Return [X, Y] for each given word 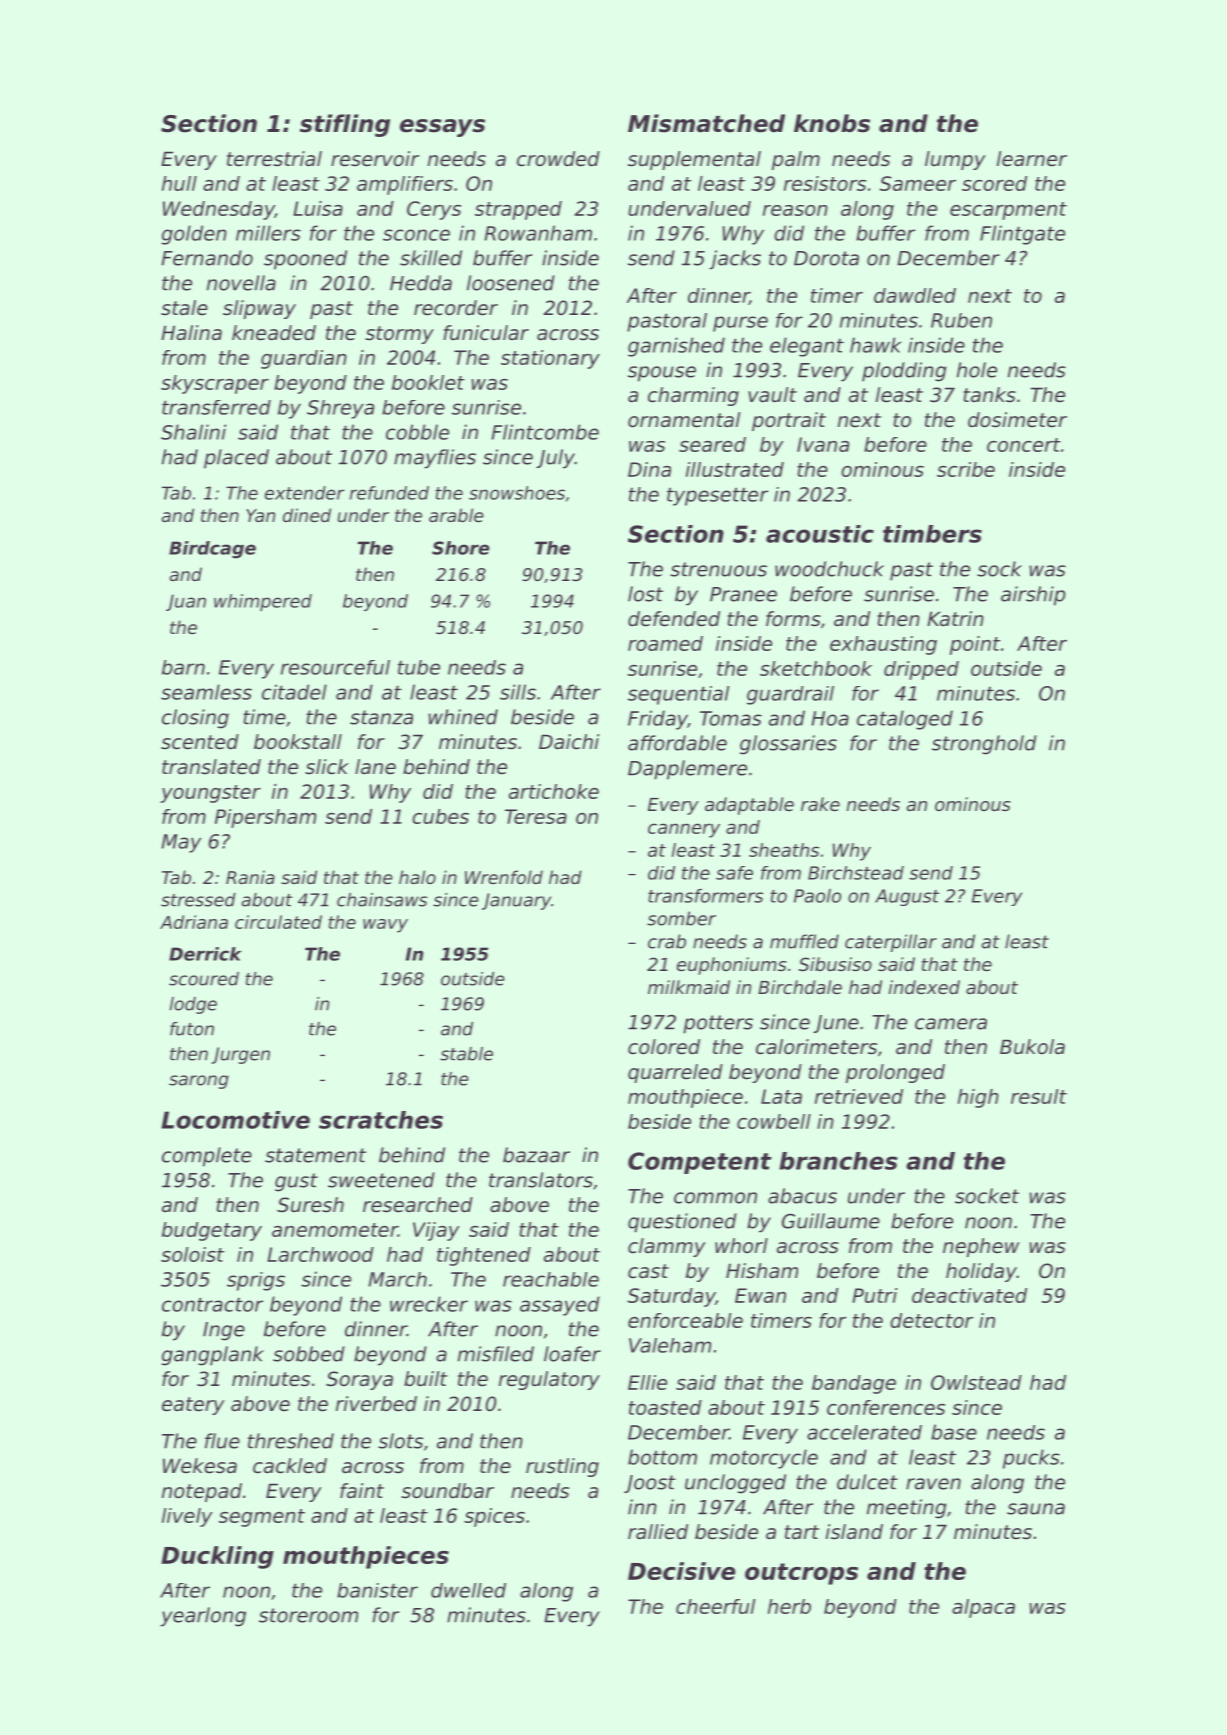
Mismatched [706, 123]
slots [400, 1441]
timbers [932, 534]
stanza [381, 717]
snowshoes [517, 493]
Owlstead [976, 1382]
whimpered [263, 602]
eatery [193, 1406]
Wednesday [219, 210]
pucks [1031, 1459]
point [975, 645]
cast [648, 1271]
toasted [665, 1407]
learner [1032, 159]
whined [463, 717]
